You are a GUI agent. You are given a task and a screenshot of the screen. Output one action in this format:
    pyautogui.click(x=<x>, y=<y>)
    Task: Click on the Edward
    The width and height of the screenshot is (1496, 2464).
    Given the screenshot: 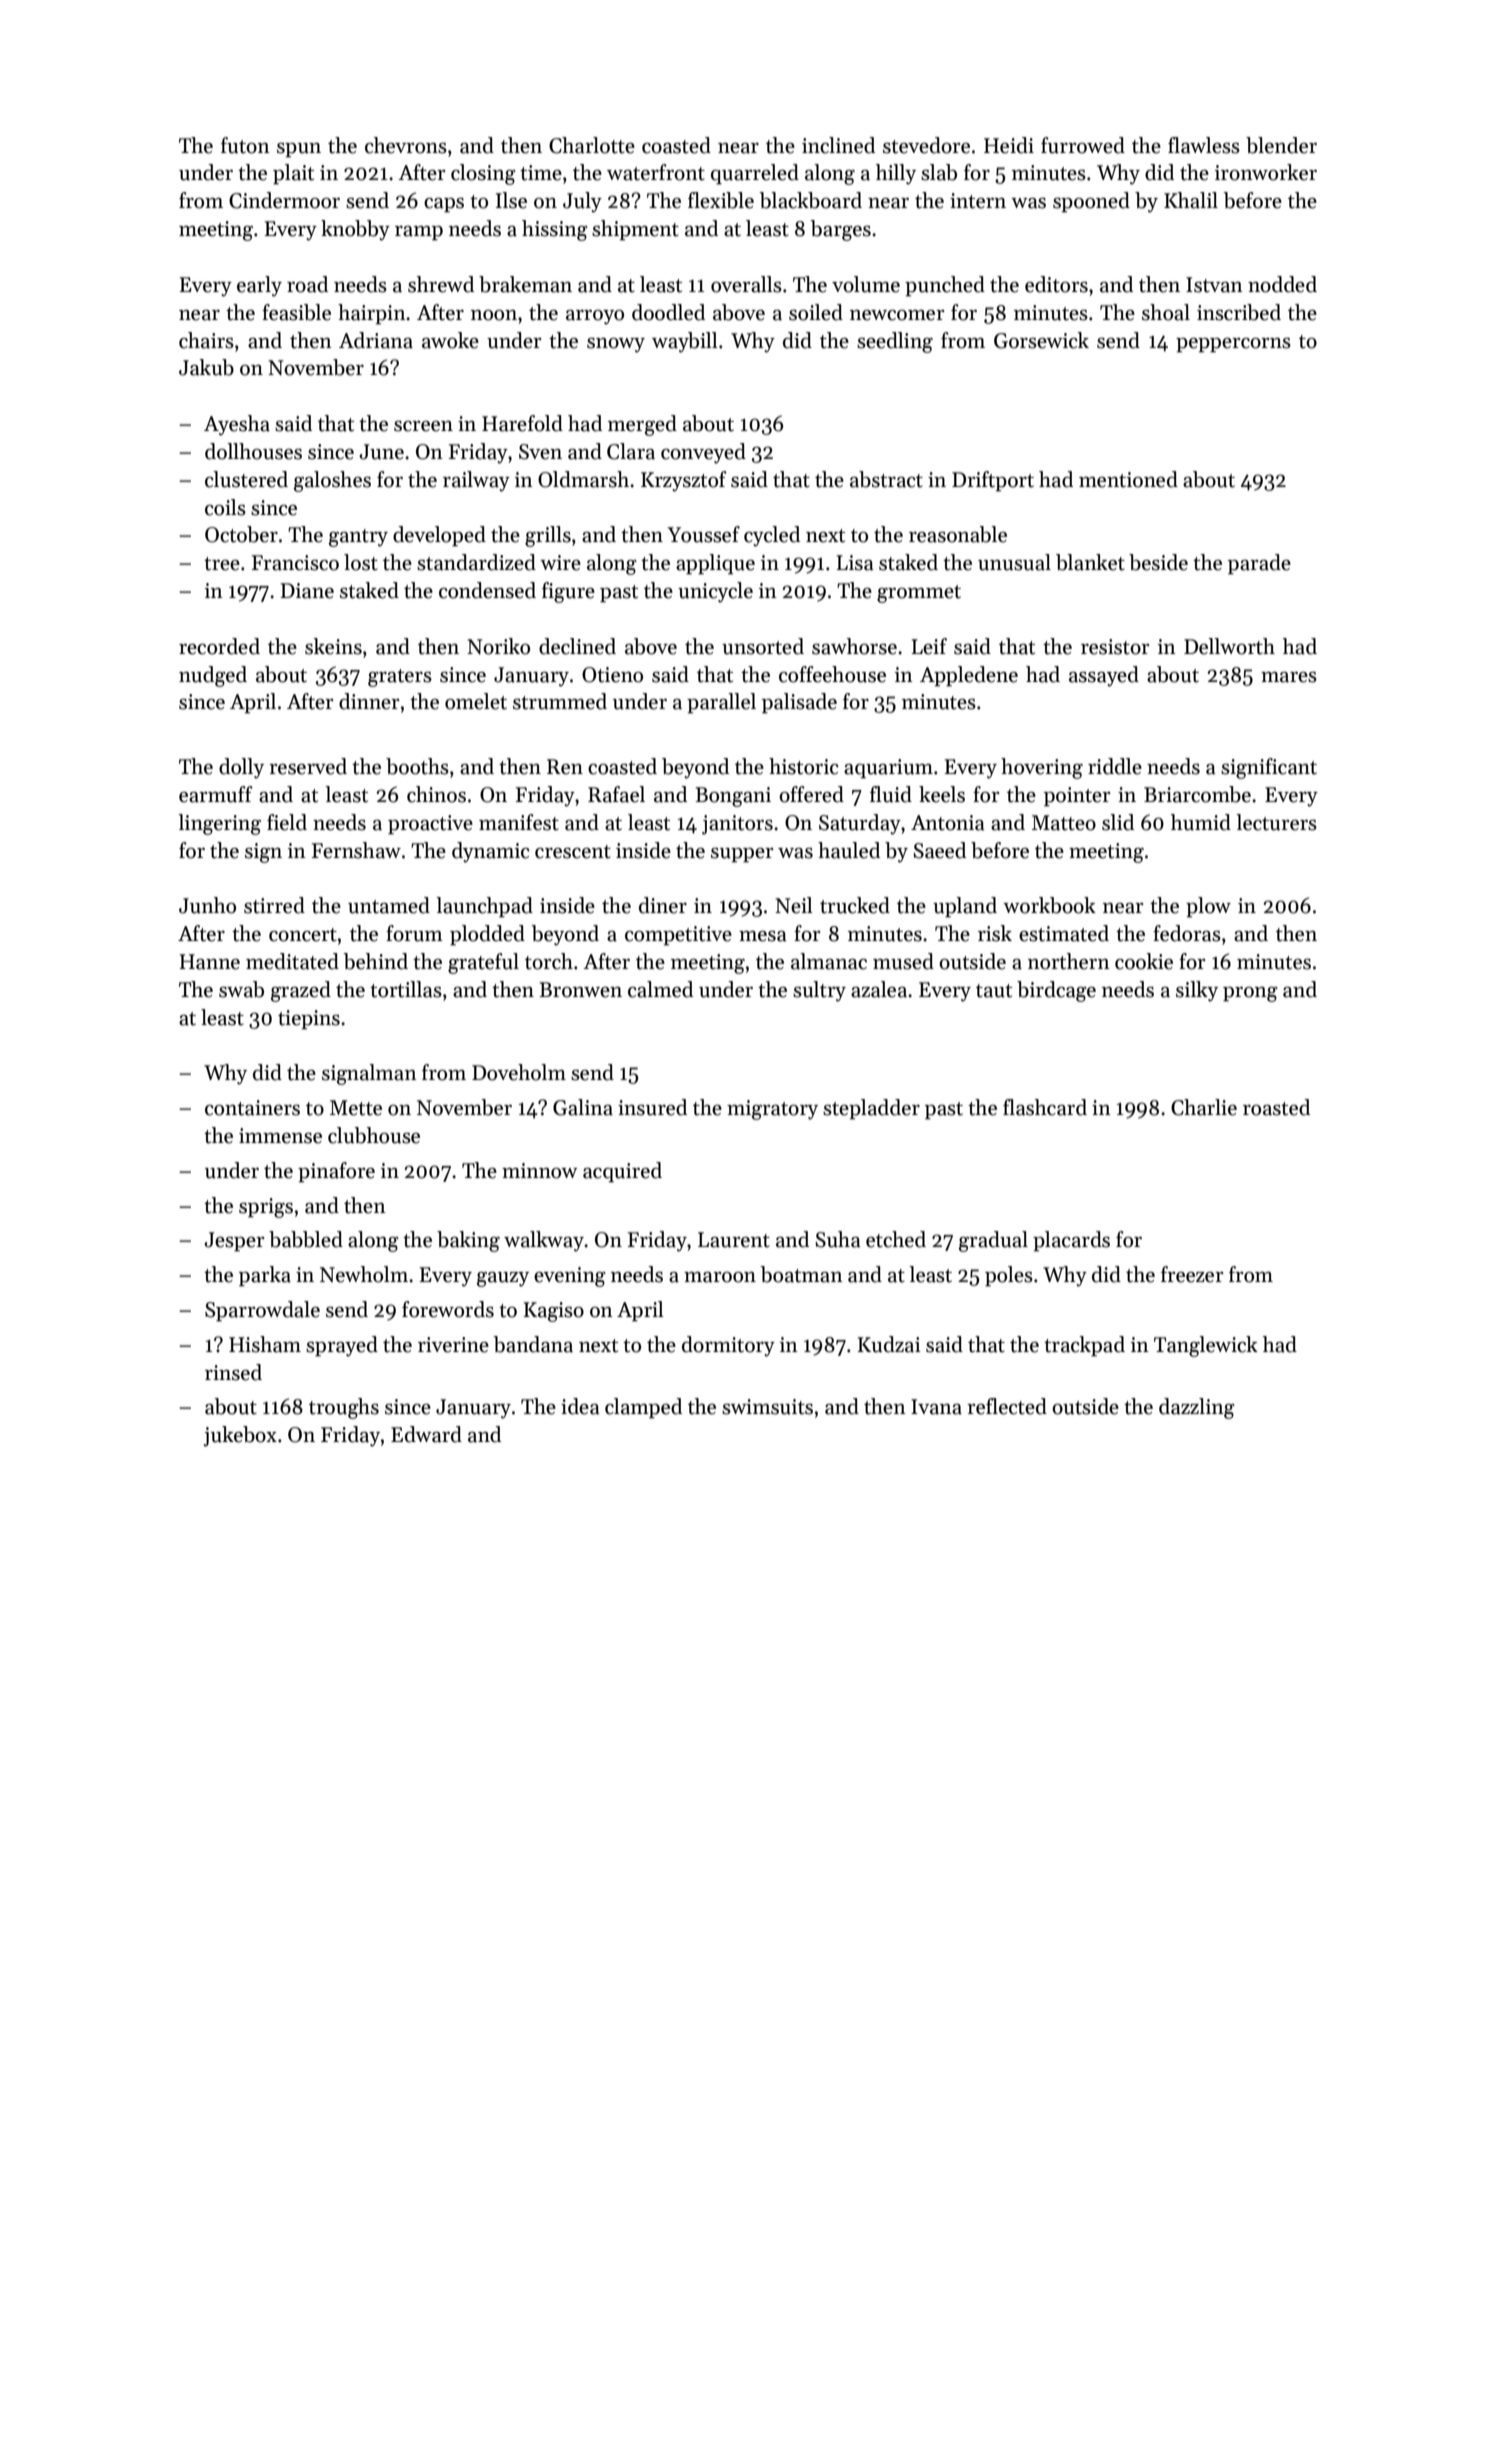 What is the action you would take?
    pyautogui.click(x=426, y=1434)
